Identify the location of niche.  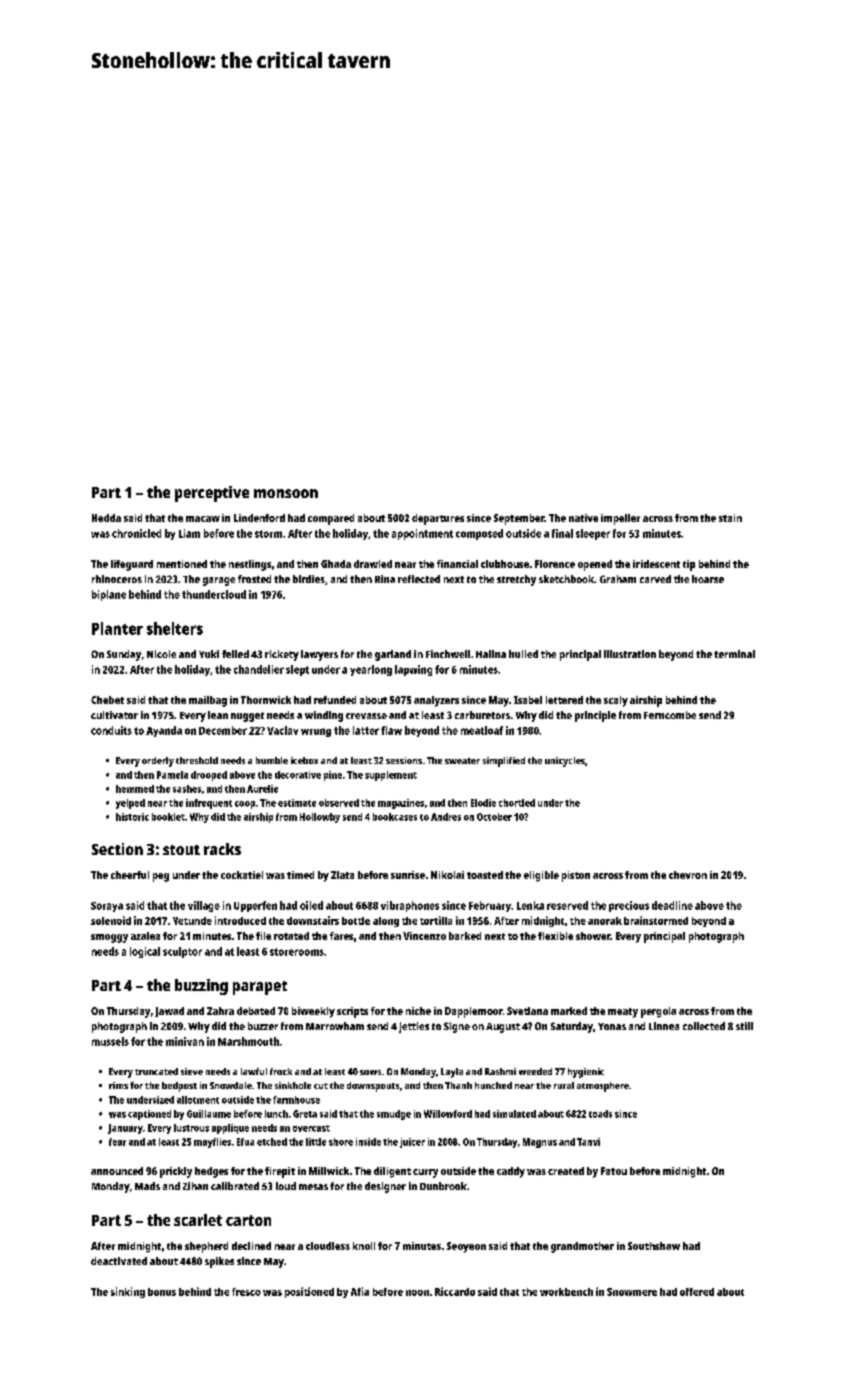
(418, 1011).
